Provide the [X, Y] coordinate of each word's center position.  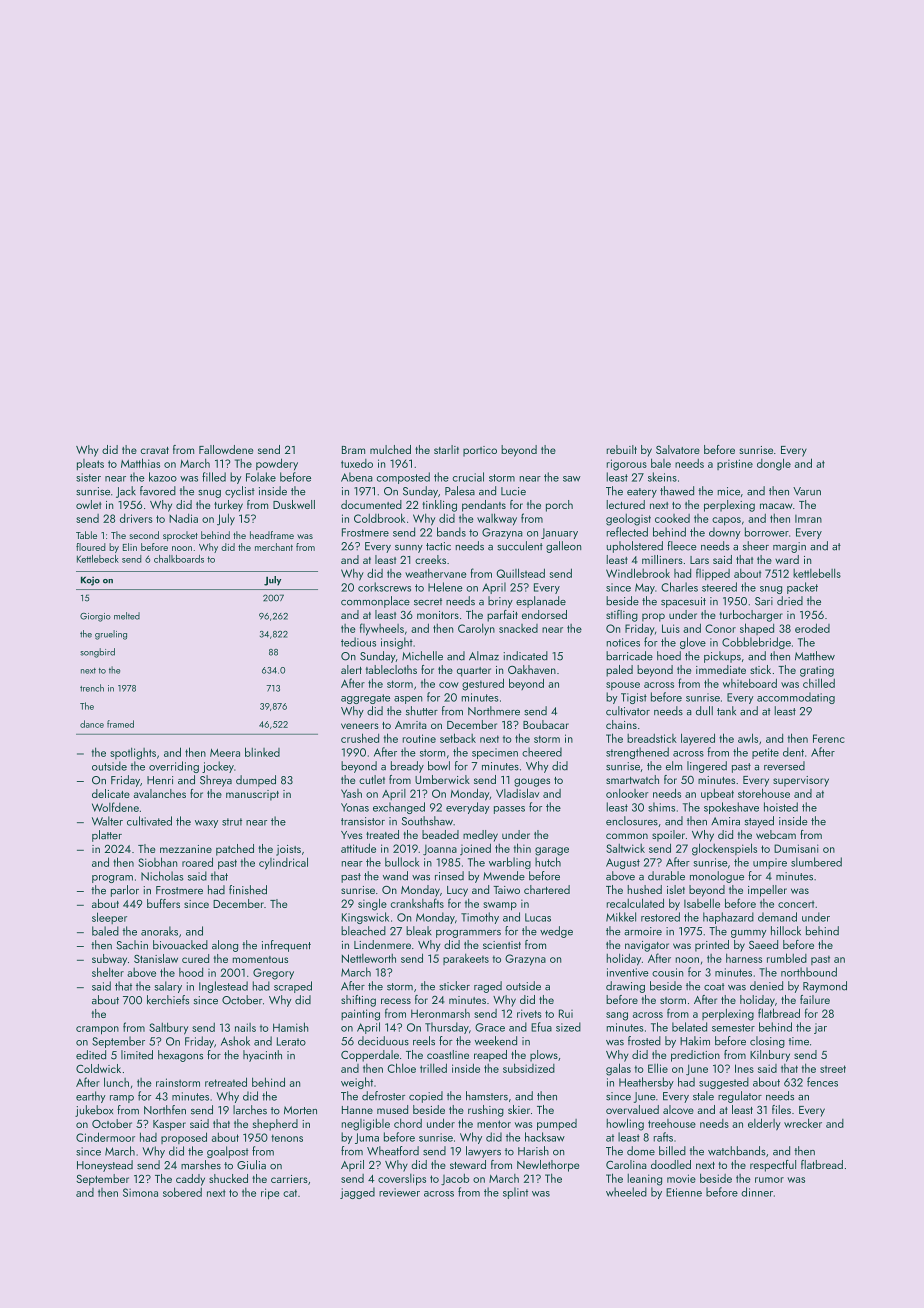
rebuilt [622, 449]
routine [419, 738]
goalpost [228, 1152]
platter [107, 836]
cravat [155, 450]
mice [729, 491]
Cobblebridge [756, 643]
